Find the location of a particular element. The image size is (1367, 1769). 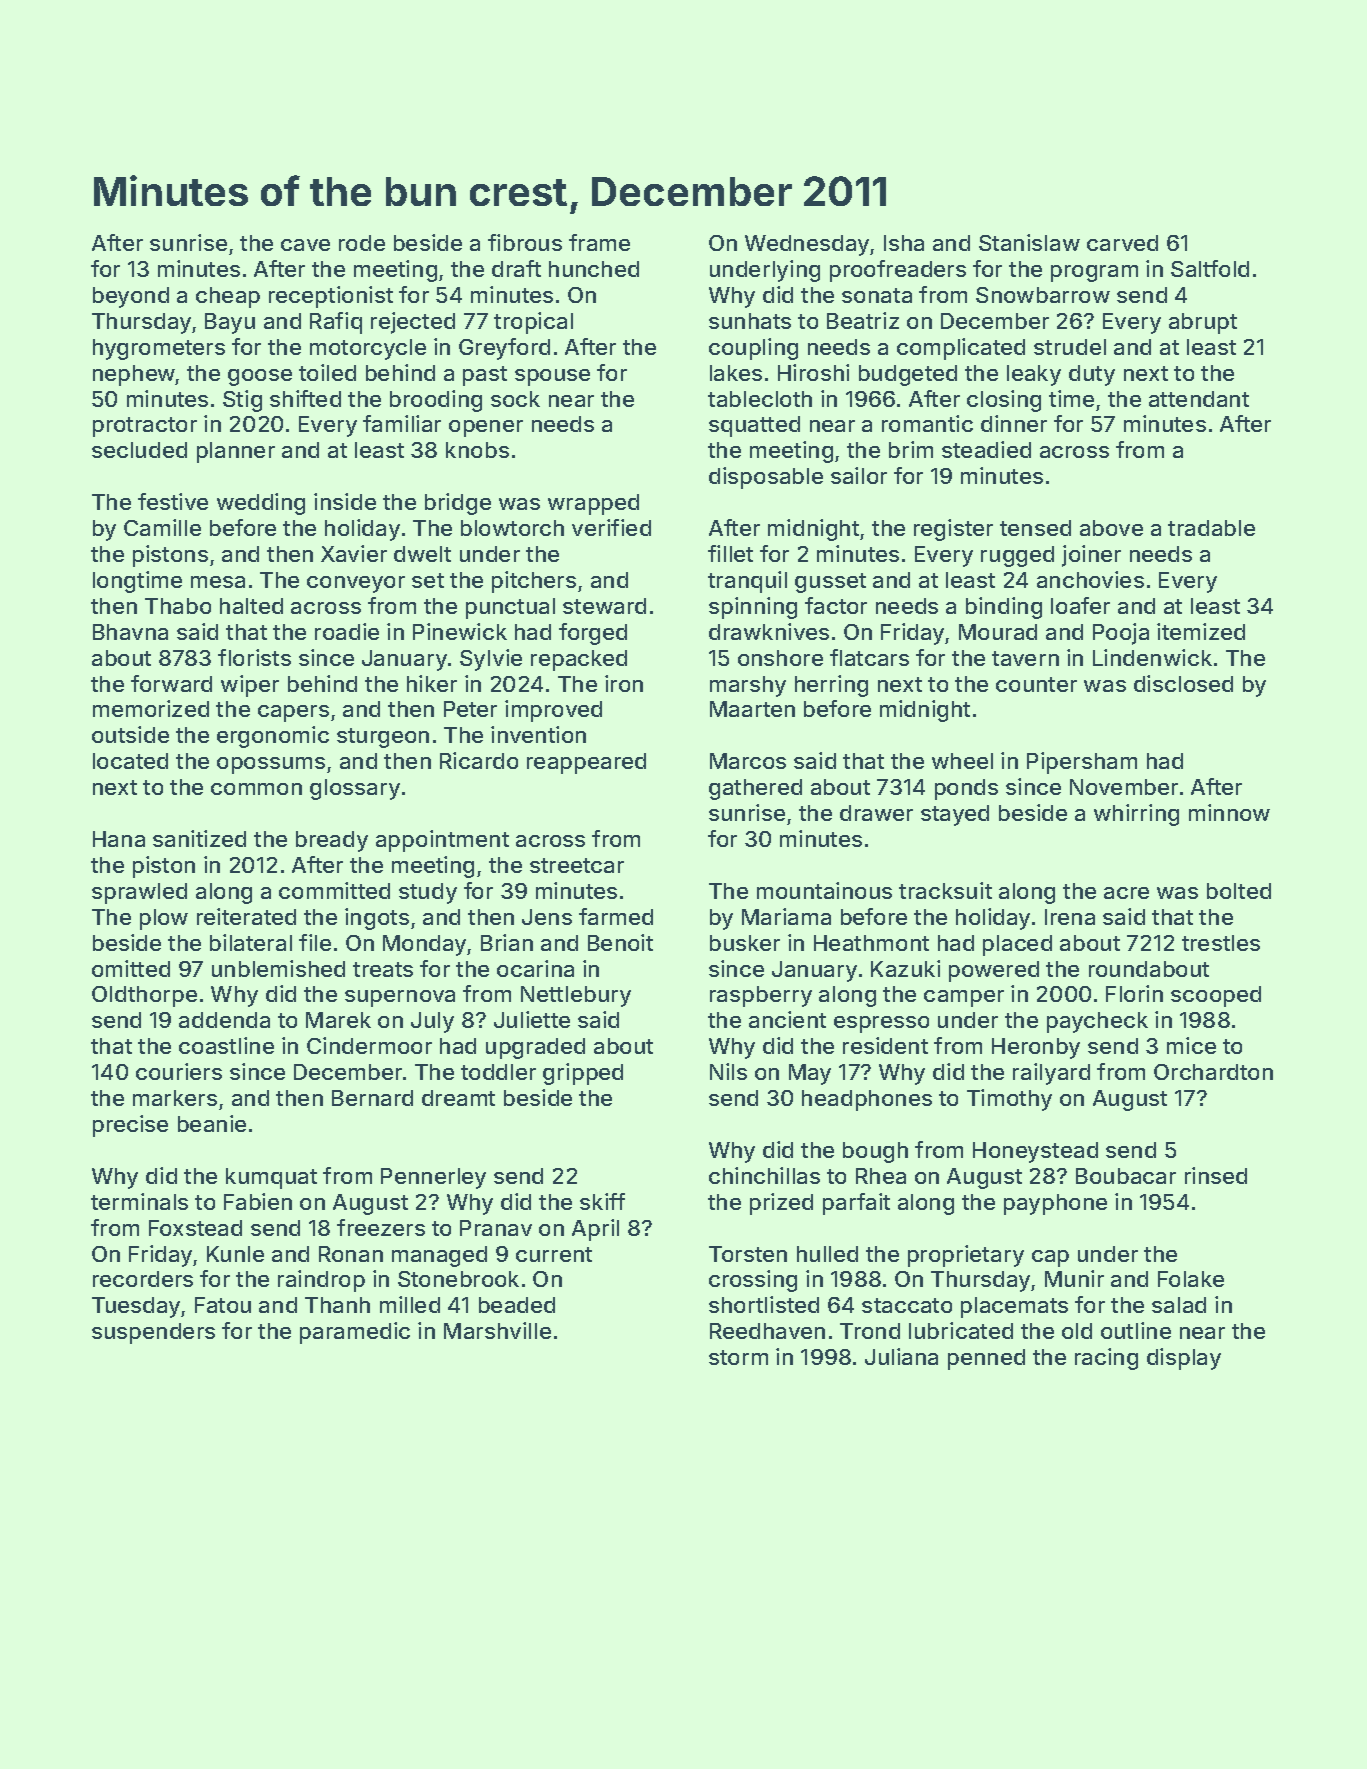

Pipersham is located at coordinates (1082, 763).
